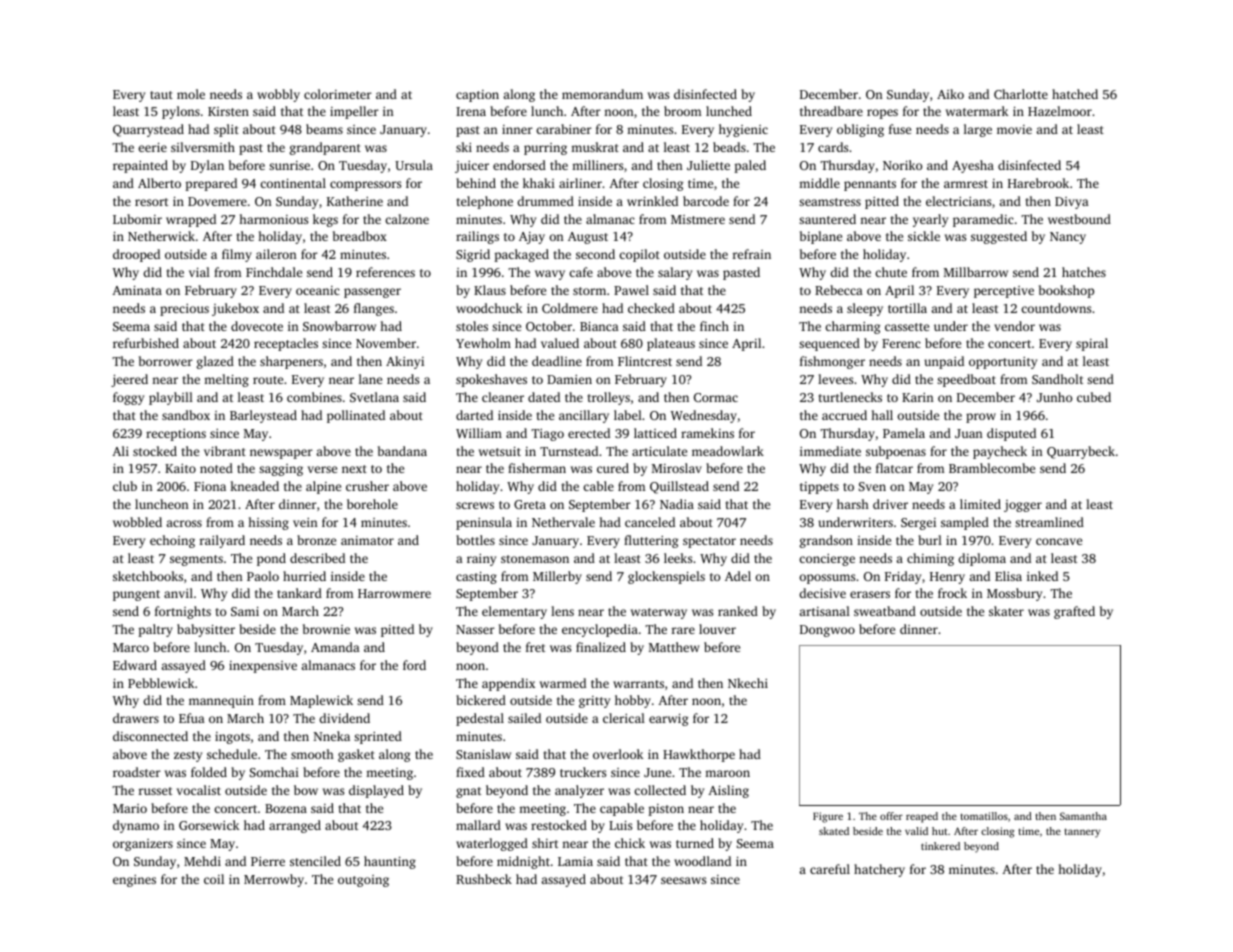 This screenshot has width=1233, height=952. Describe the element at coordinates (1068, 238) in the screenshot. I see `Nancy` at that location.
